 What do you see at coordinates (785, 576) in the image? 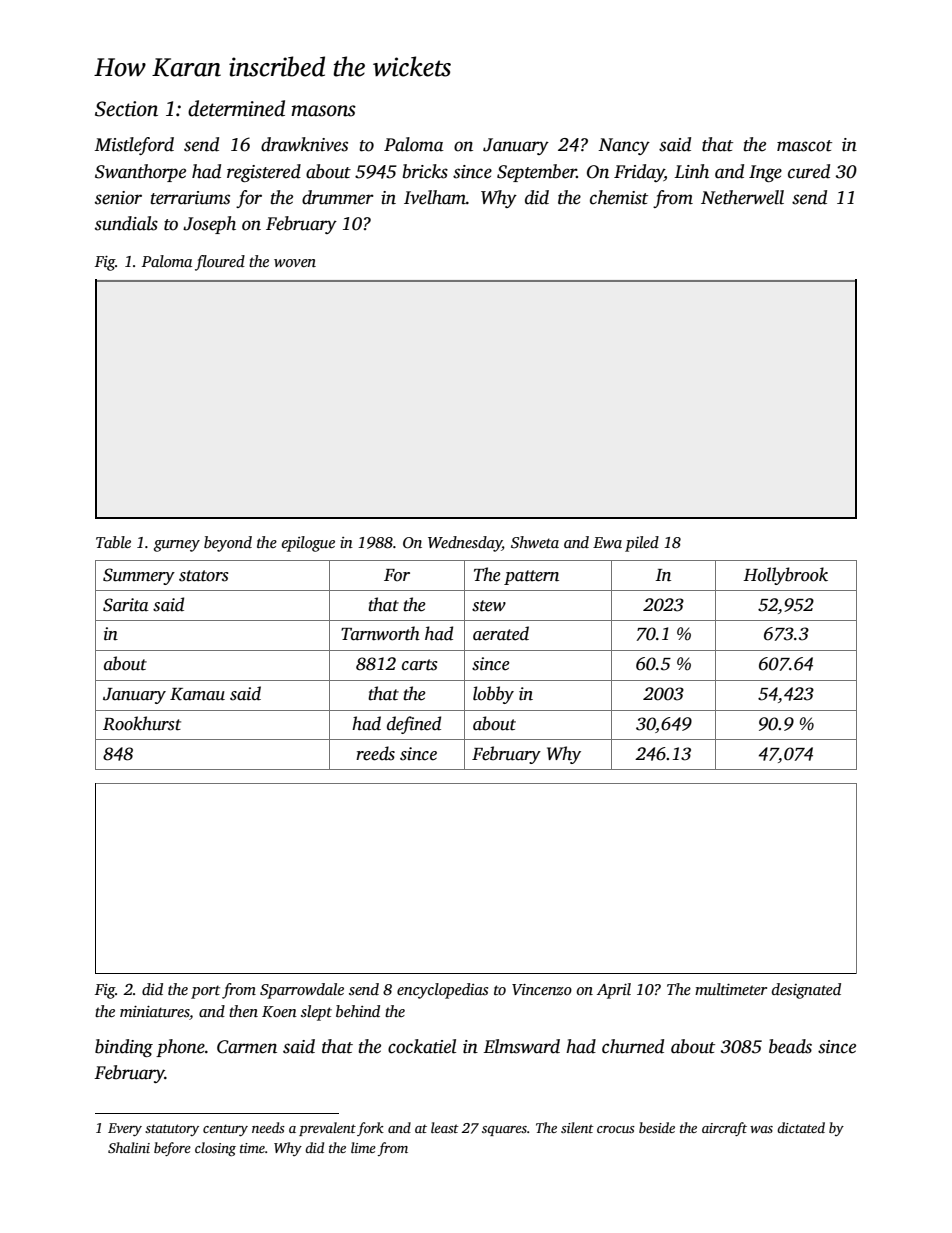
I see `Hollybrook` at bounding box center [785, 576].
